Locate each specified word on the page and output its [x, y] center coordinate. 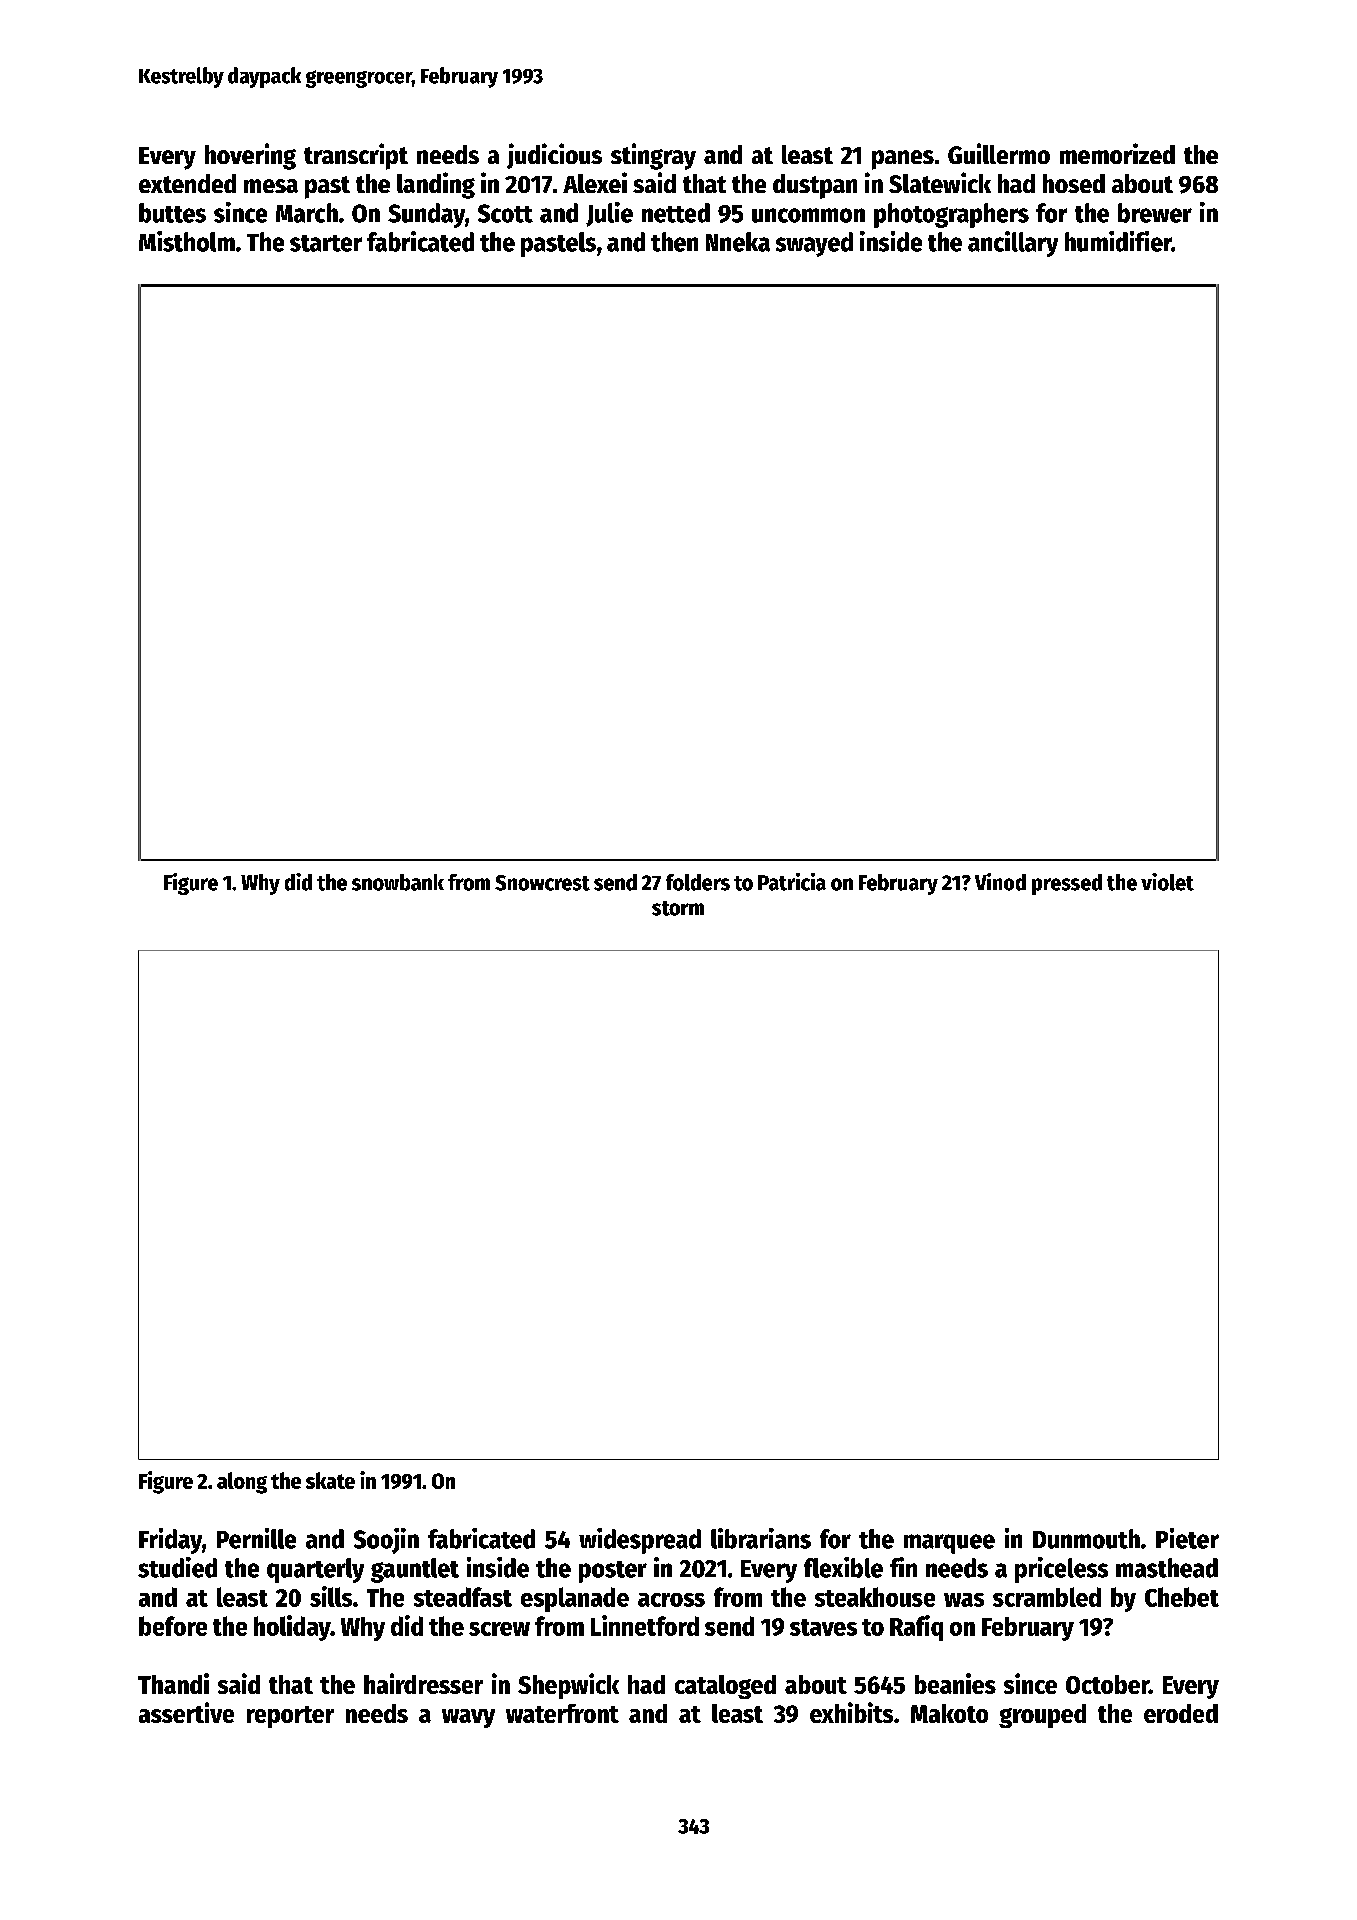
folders [698, 882]
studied [177, 1567]
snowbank [398, 882]
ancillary [1013, 244]
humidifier [1118, 241]
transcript [356, 156]
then [674, 242]
